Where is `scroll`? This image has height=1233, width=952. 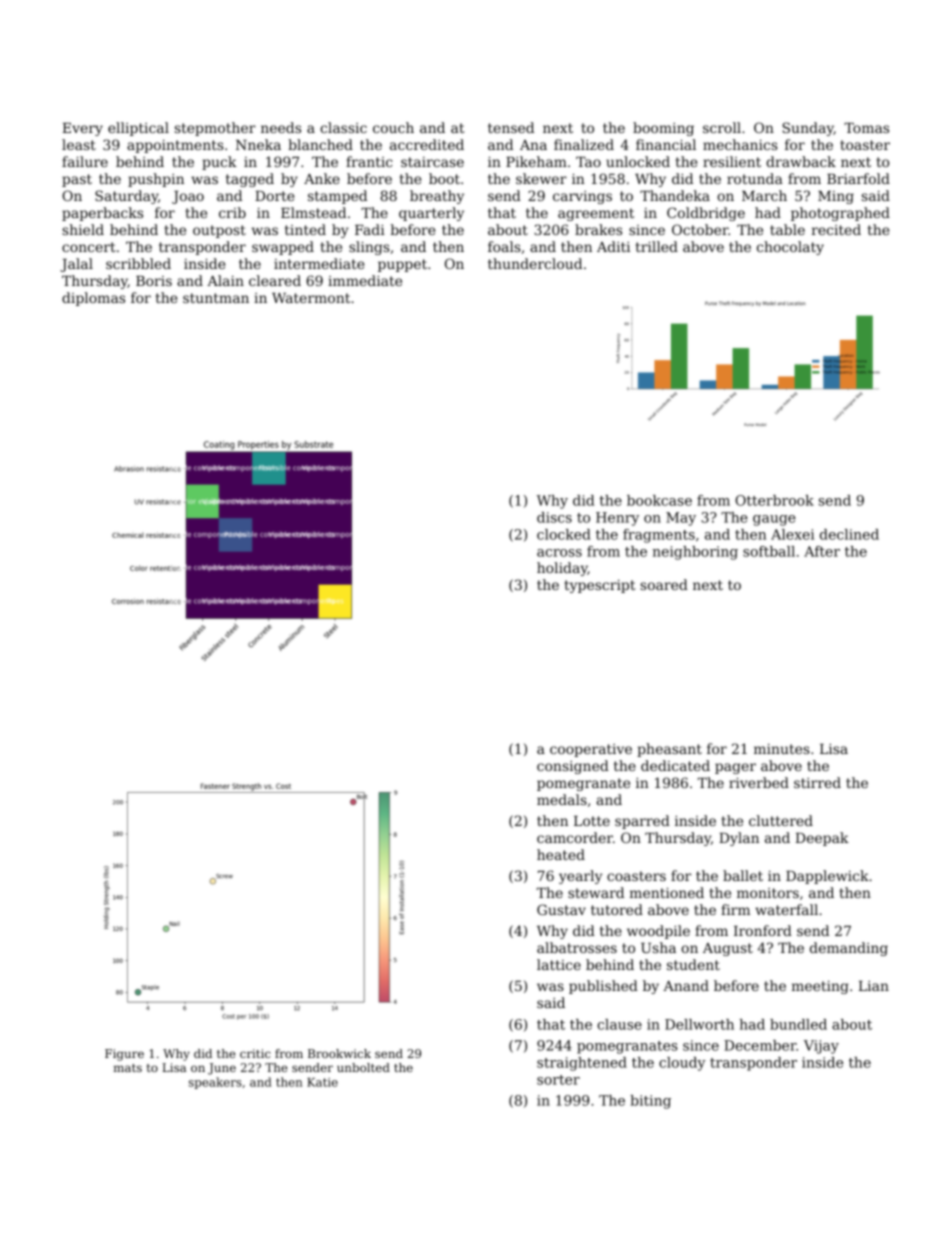 scroll is located at coordinates (722, 127).
